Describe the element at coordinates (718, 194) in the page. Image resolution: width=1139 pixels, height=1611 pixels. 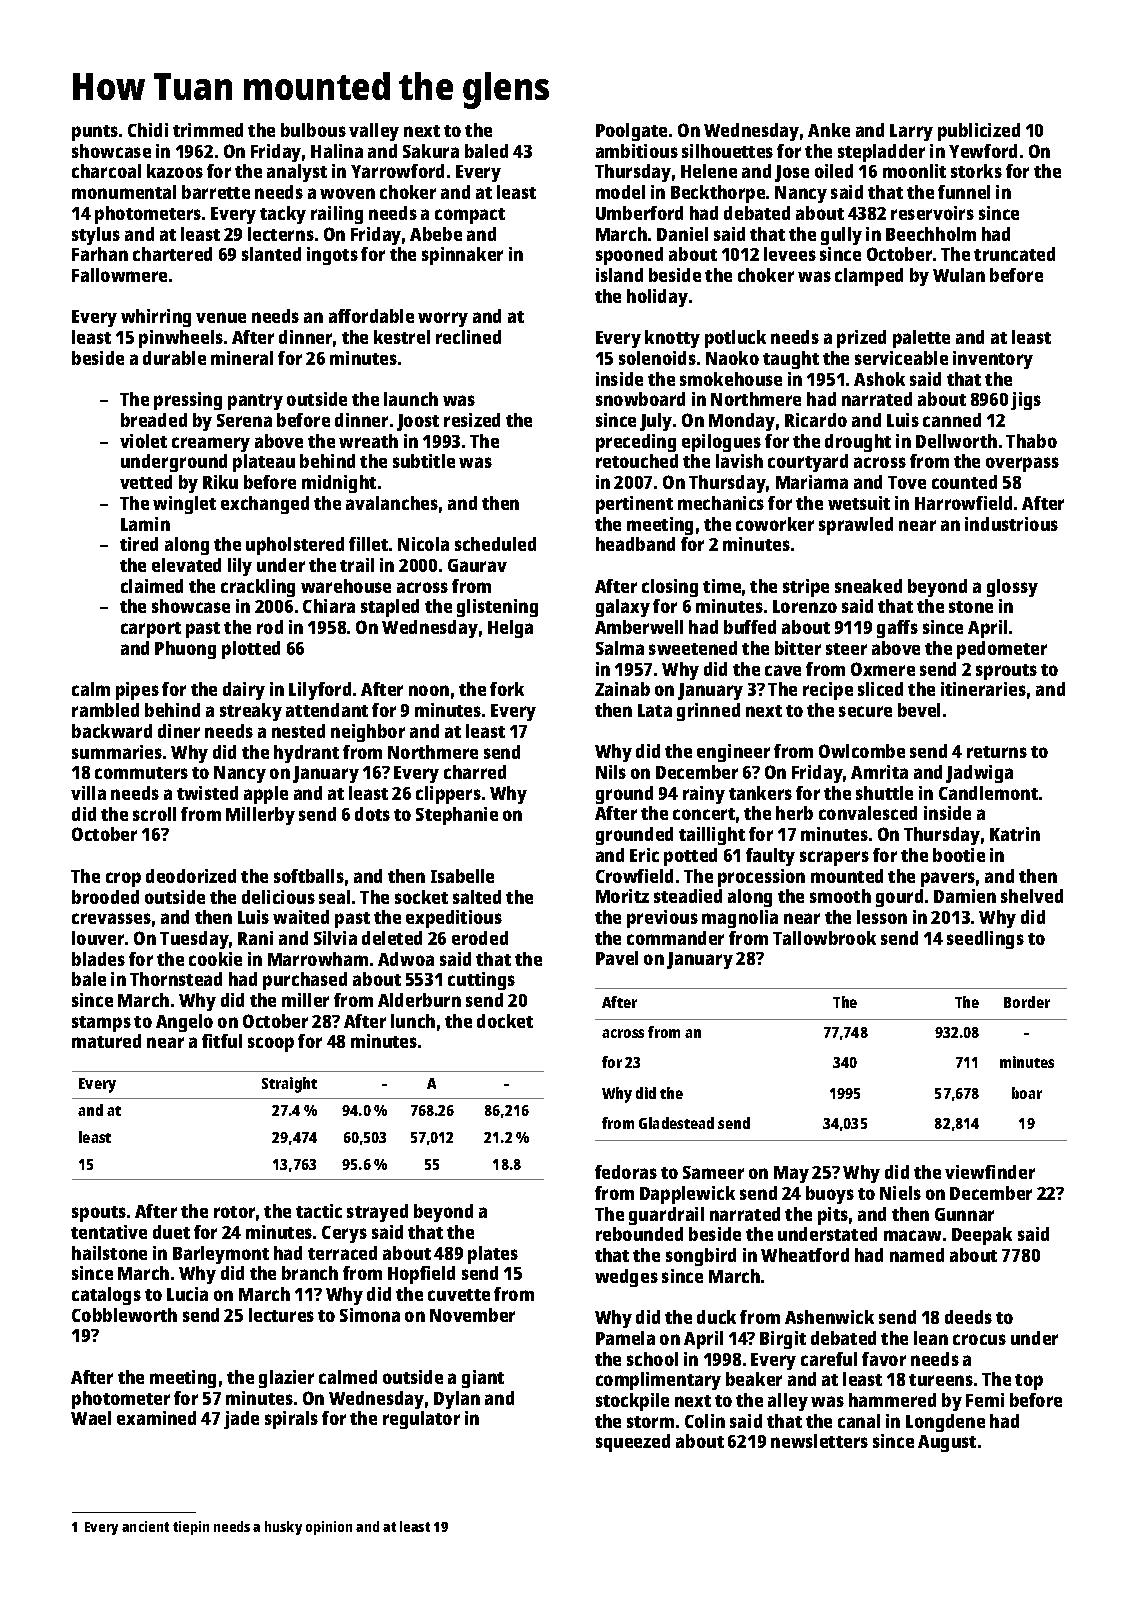
I see `Beckthorpe` at that location.
